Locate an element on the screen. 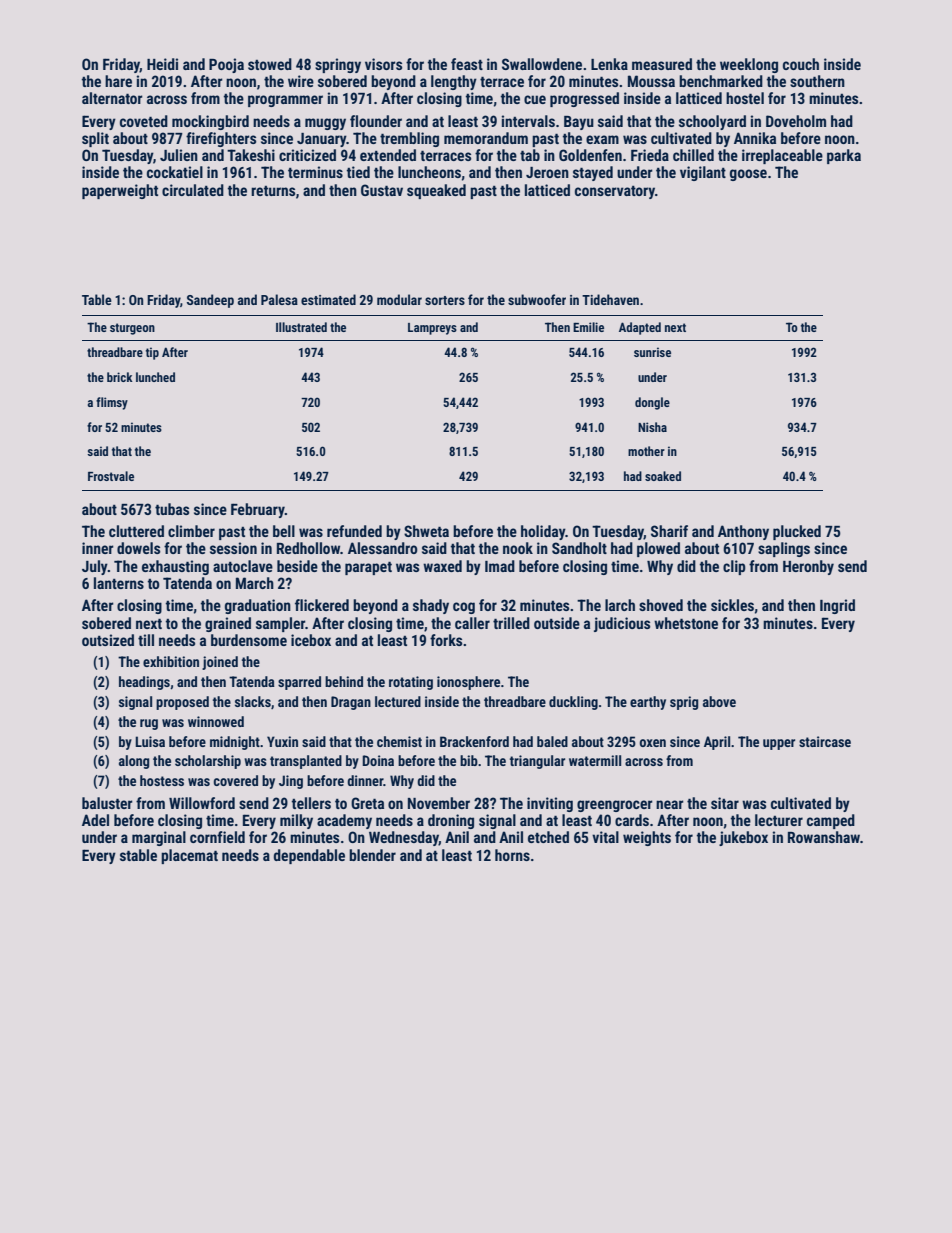 The image size is (952, 1233). blender is located at coordinates (372, 855).
